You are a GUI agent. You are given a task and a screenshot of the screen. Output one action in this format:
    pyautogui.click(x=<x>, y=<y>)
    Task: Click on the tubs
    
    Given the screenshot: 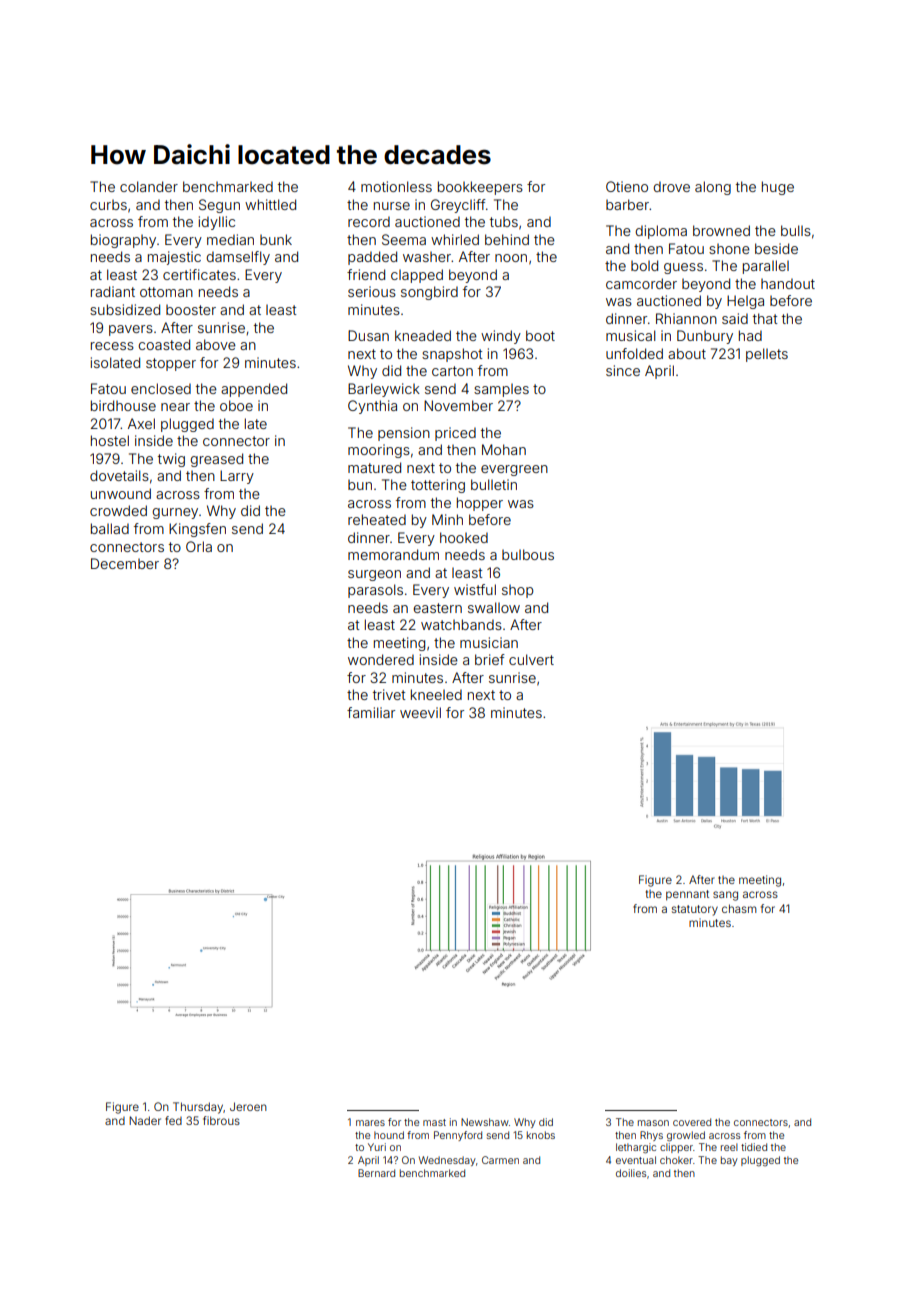 What is the action you would take?
    pyautogui.click(x=504, y=222)
